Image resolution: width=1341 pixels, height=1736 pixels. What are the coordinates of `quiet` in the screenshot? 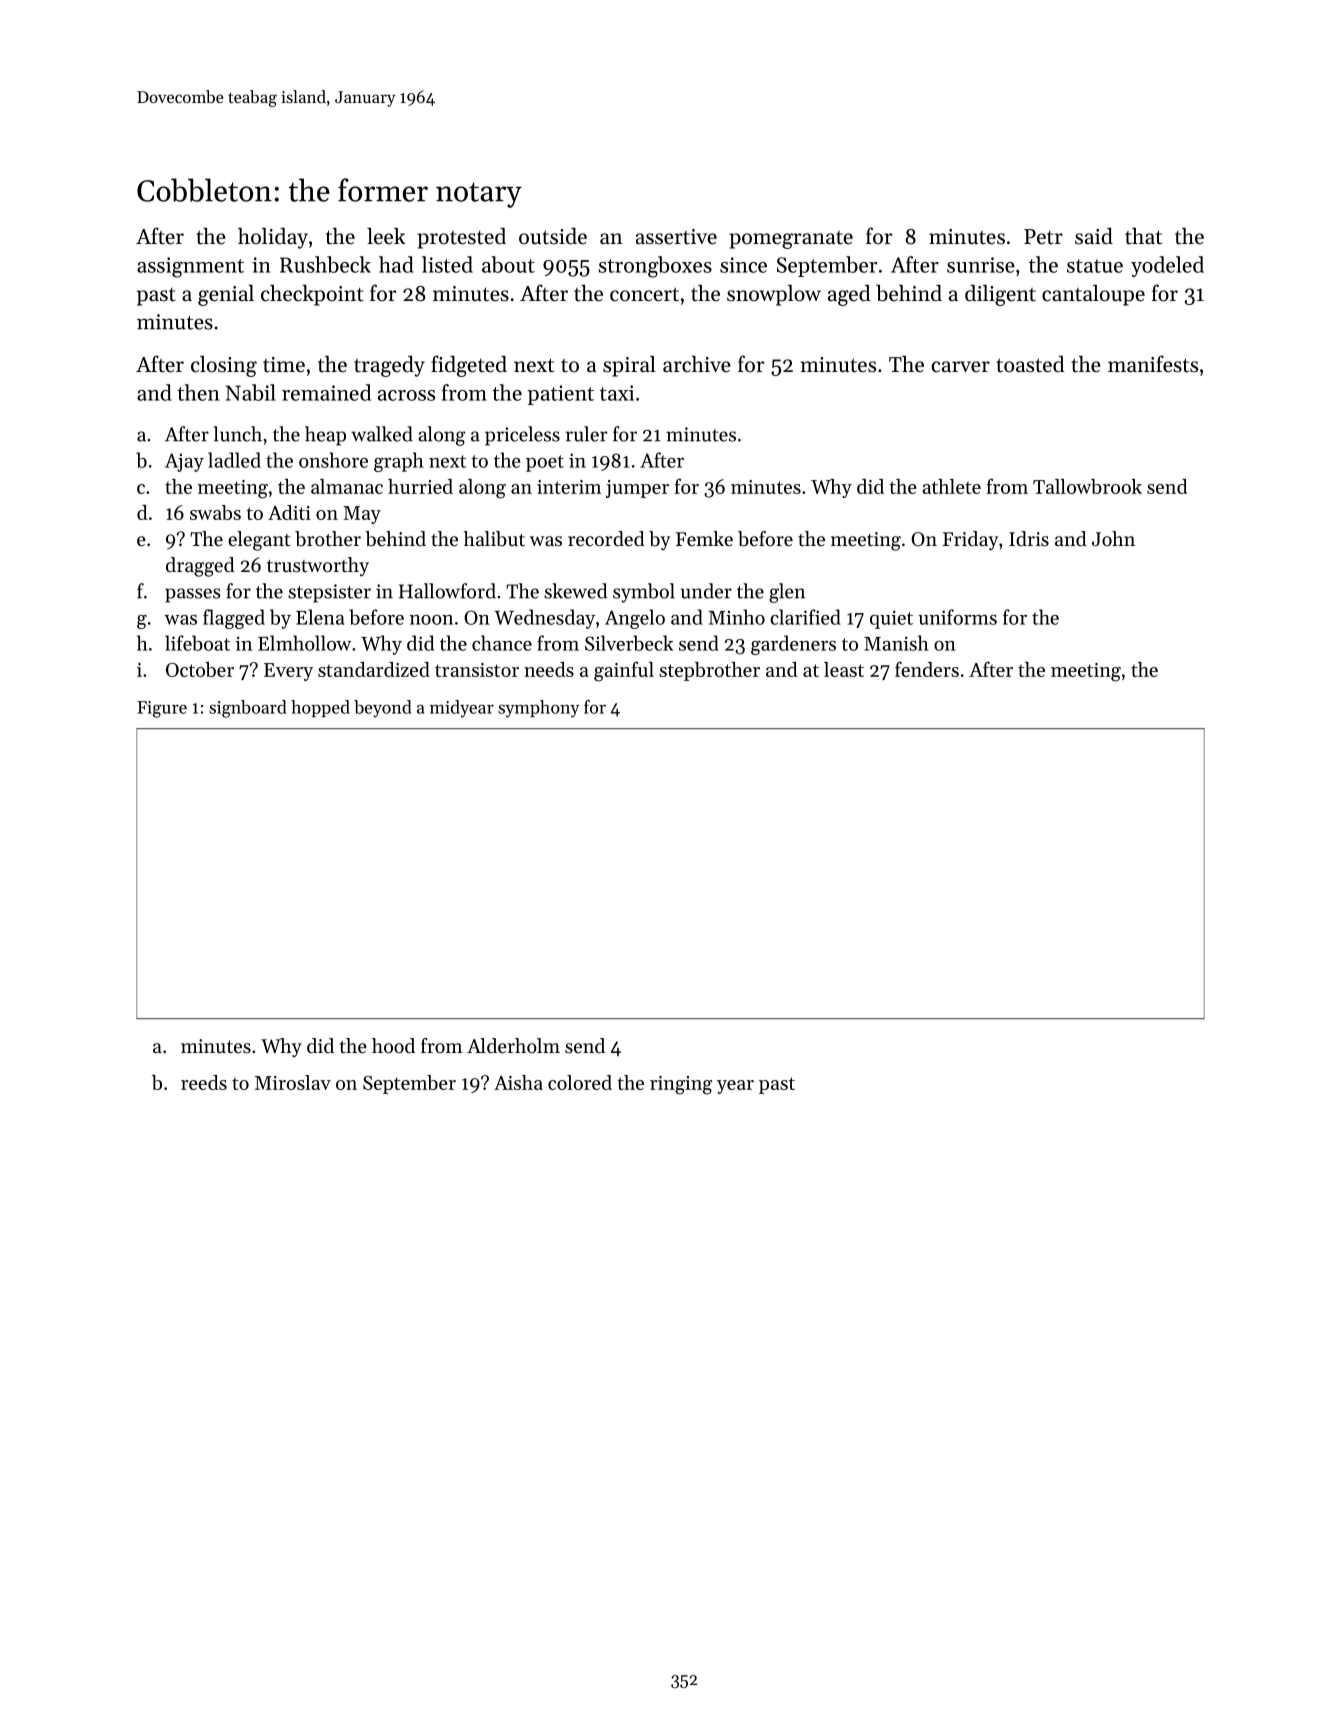 It's located at (891, 619).
